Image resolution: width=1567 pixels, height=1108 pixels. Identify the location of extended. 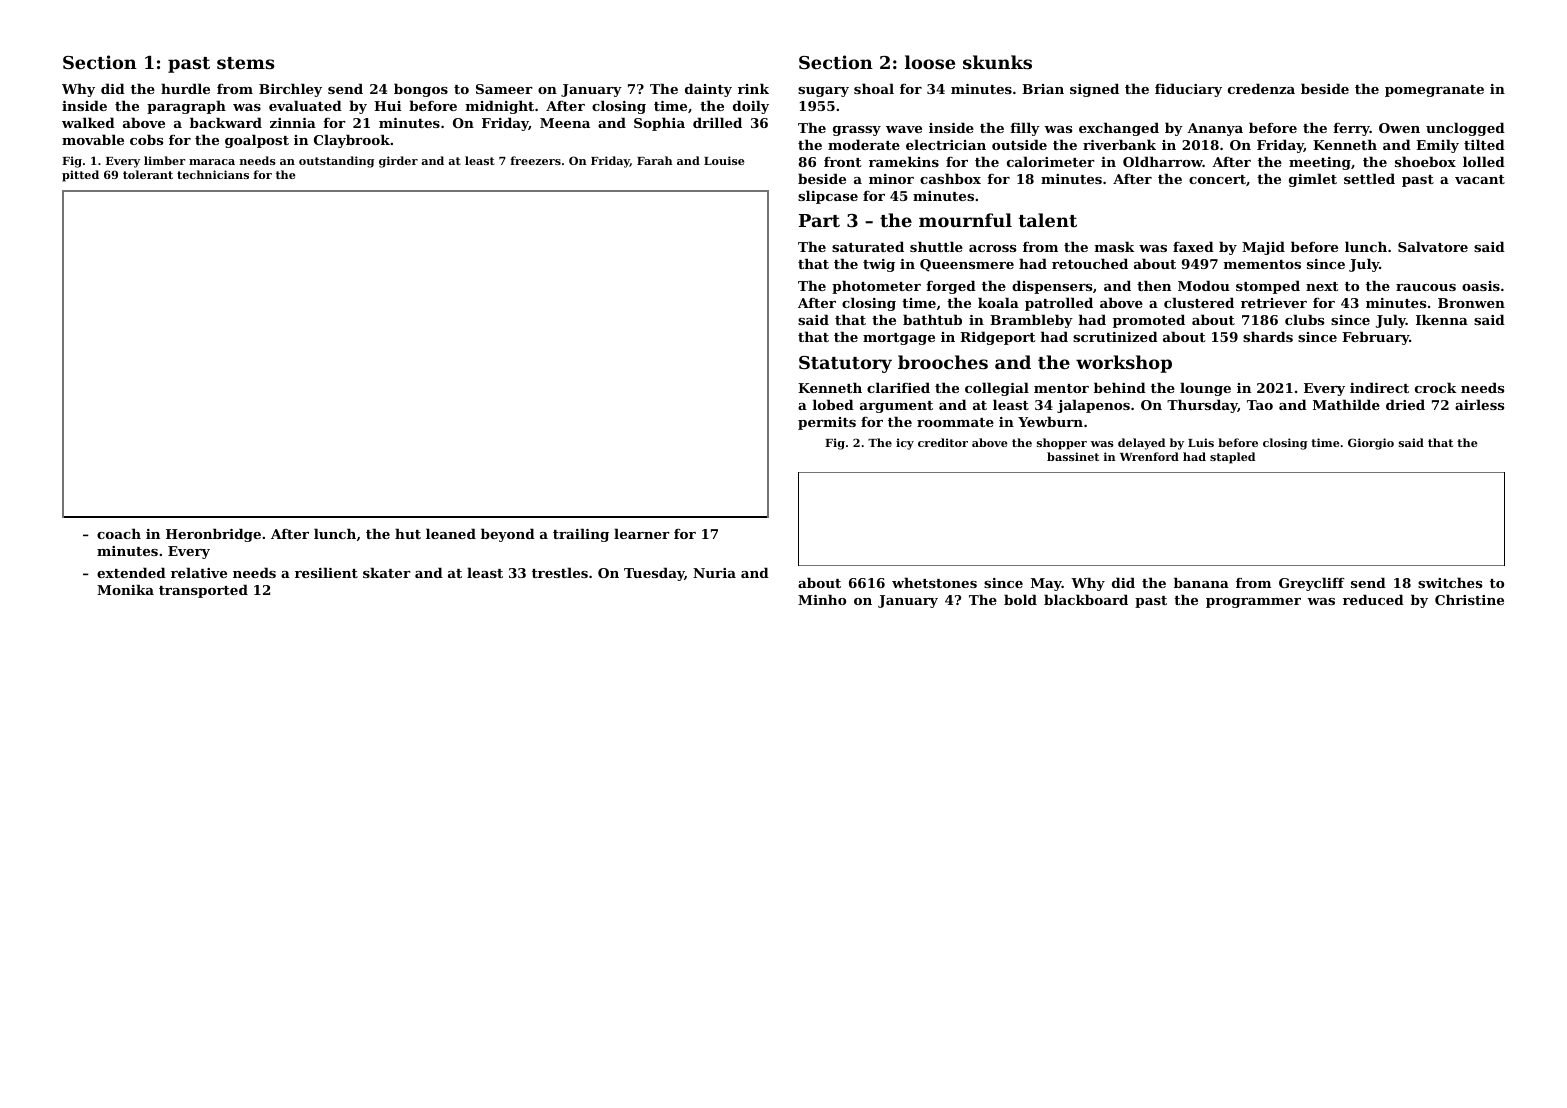
(131, 572).
